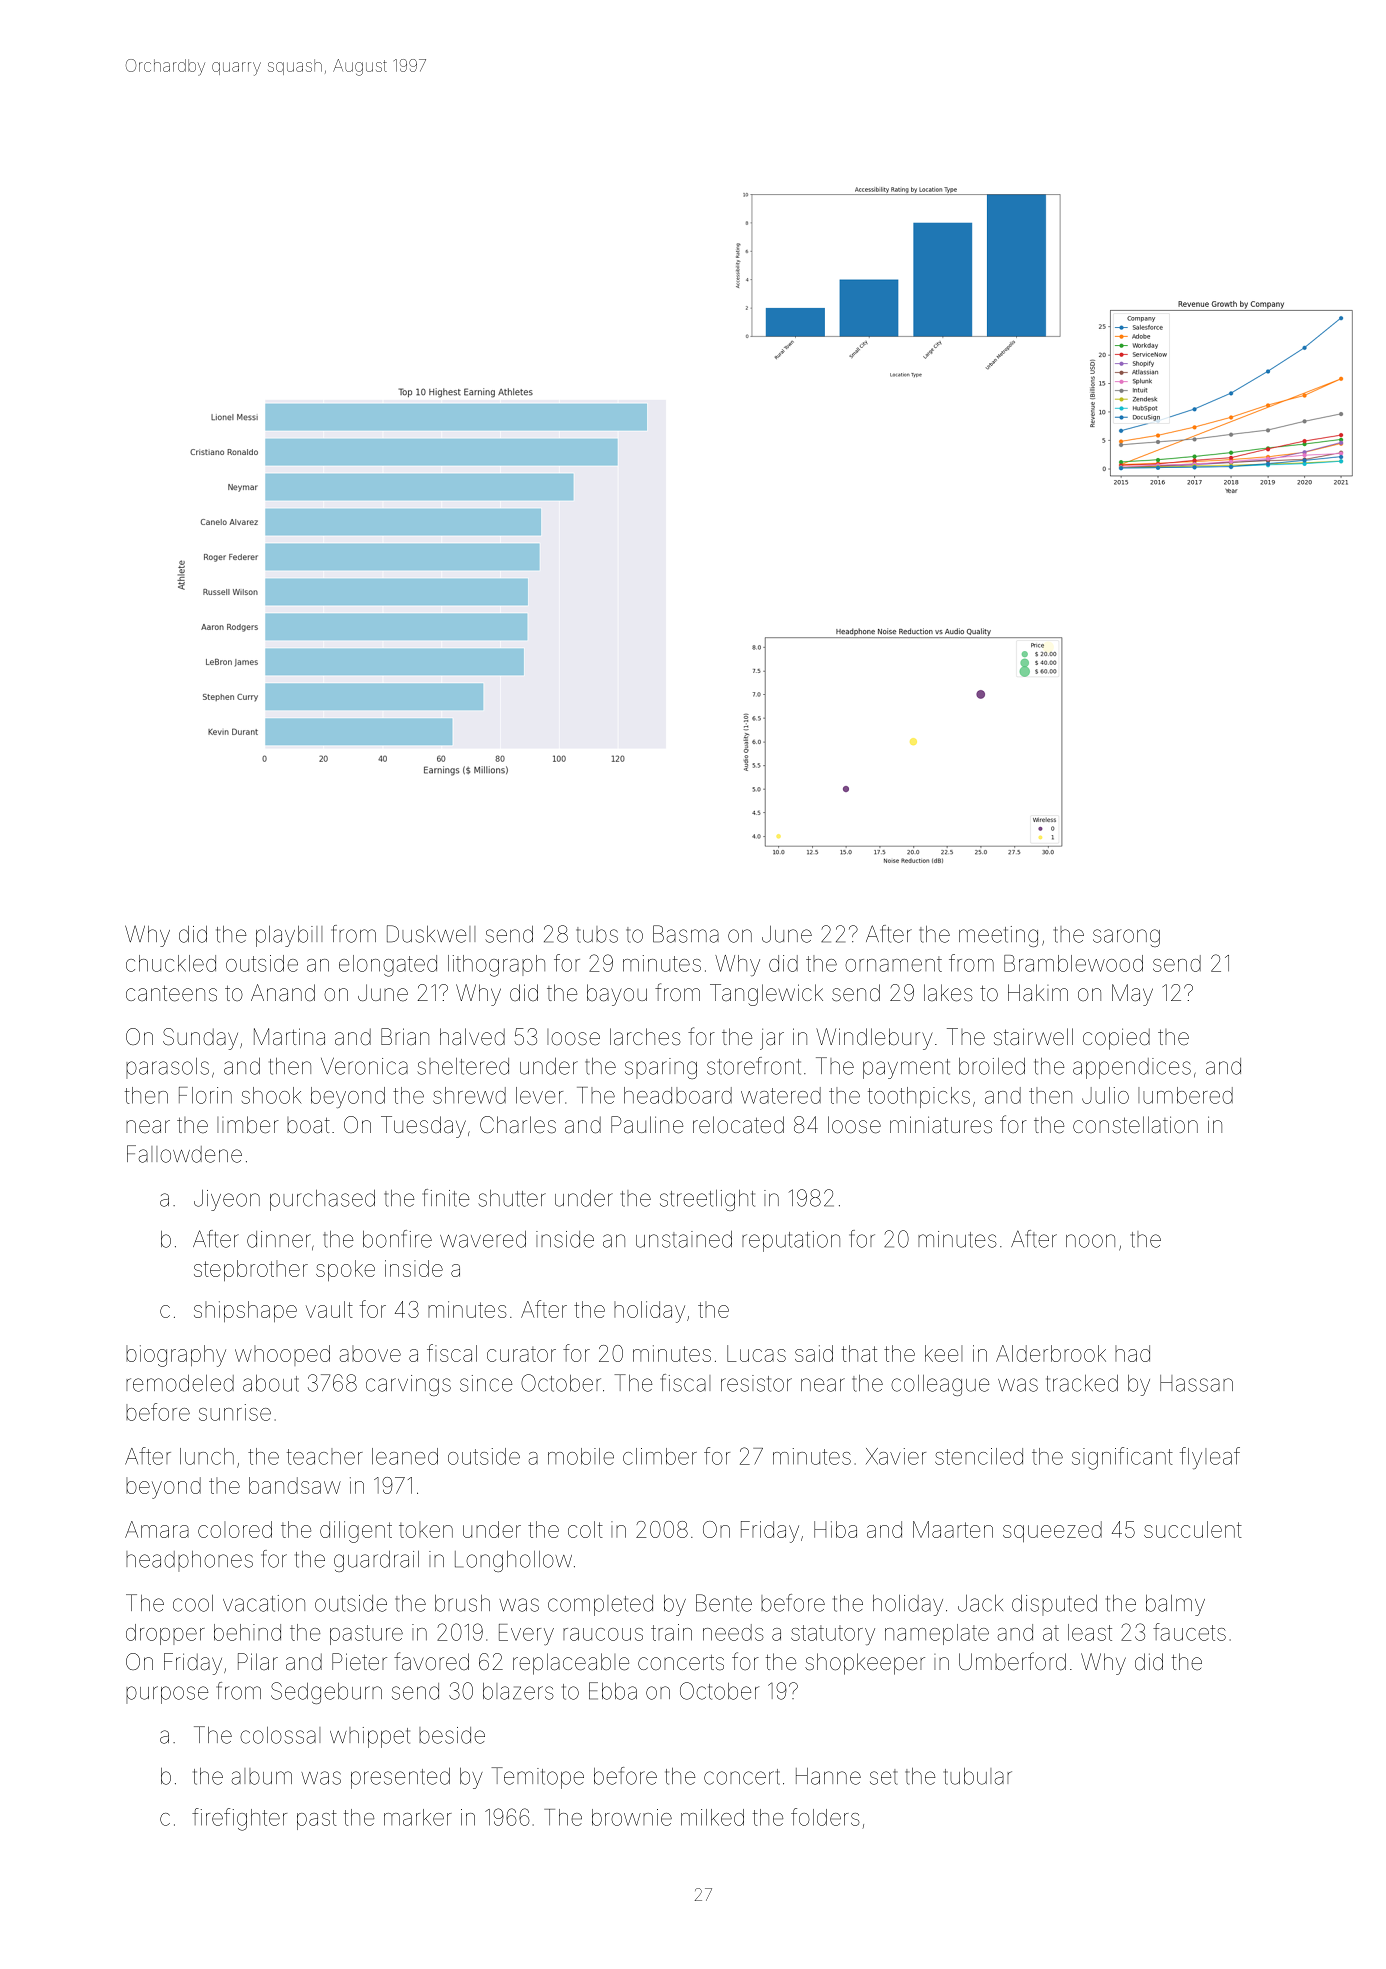 This document has width=1386, height=1969. Describe the element at coordinates (1090, 1241) in the document. I see `noon` at that location.
